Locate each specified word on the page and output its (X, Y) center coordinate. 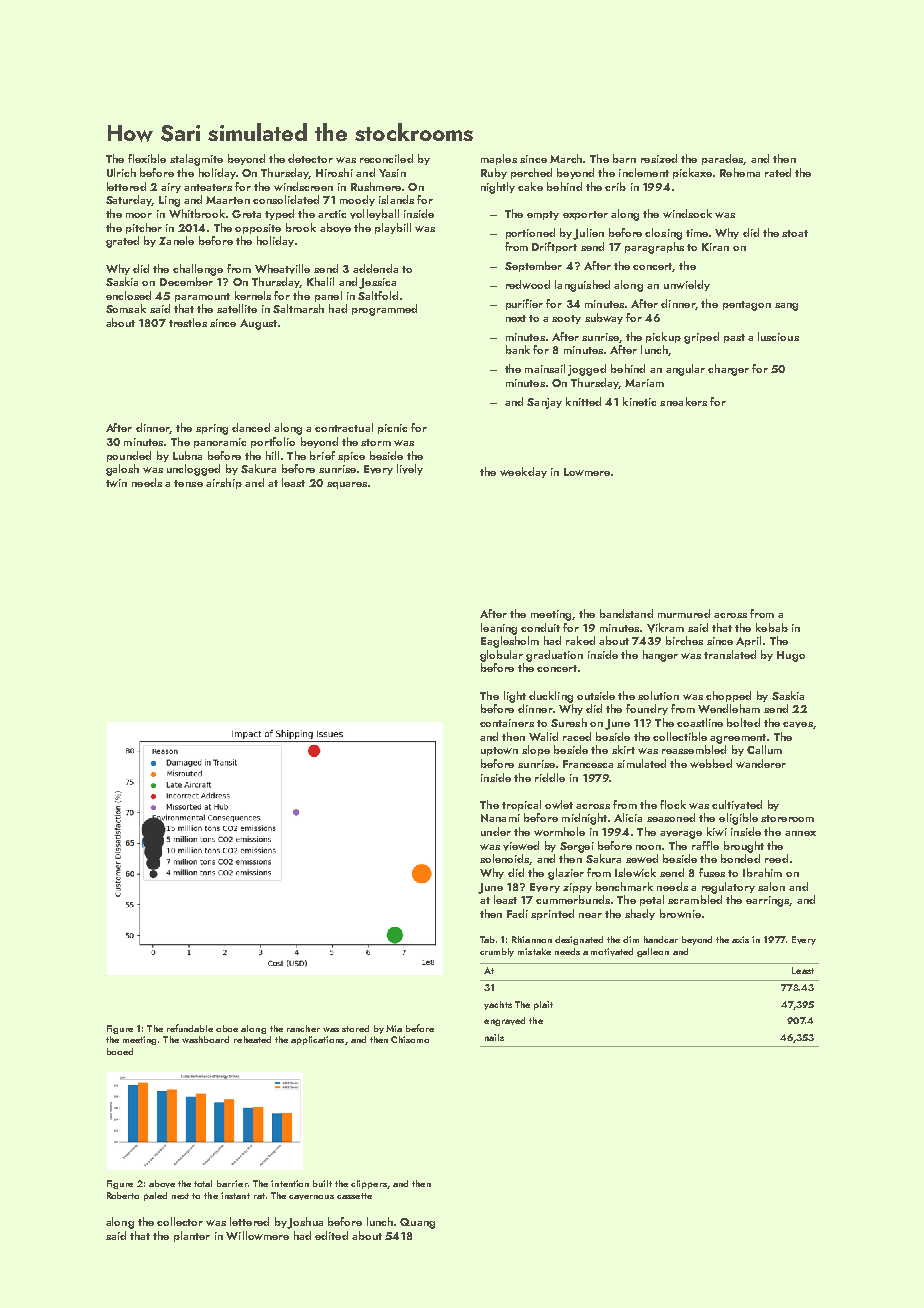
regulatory (728, 888)
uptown (499, 751)
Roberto (123, 1195)
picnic (392, 429)
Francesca (588, 764)
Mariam (644, 383)
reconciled (386, 158)
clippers (369, 1184)
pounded (129, 456)
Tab (487, 939)
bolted (743, 722)
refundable (190, 1028)
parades (723, 159)
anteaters (208, 187)
